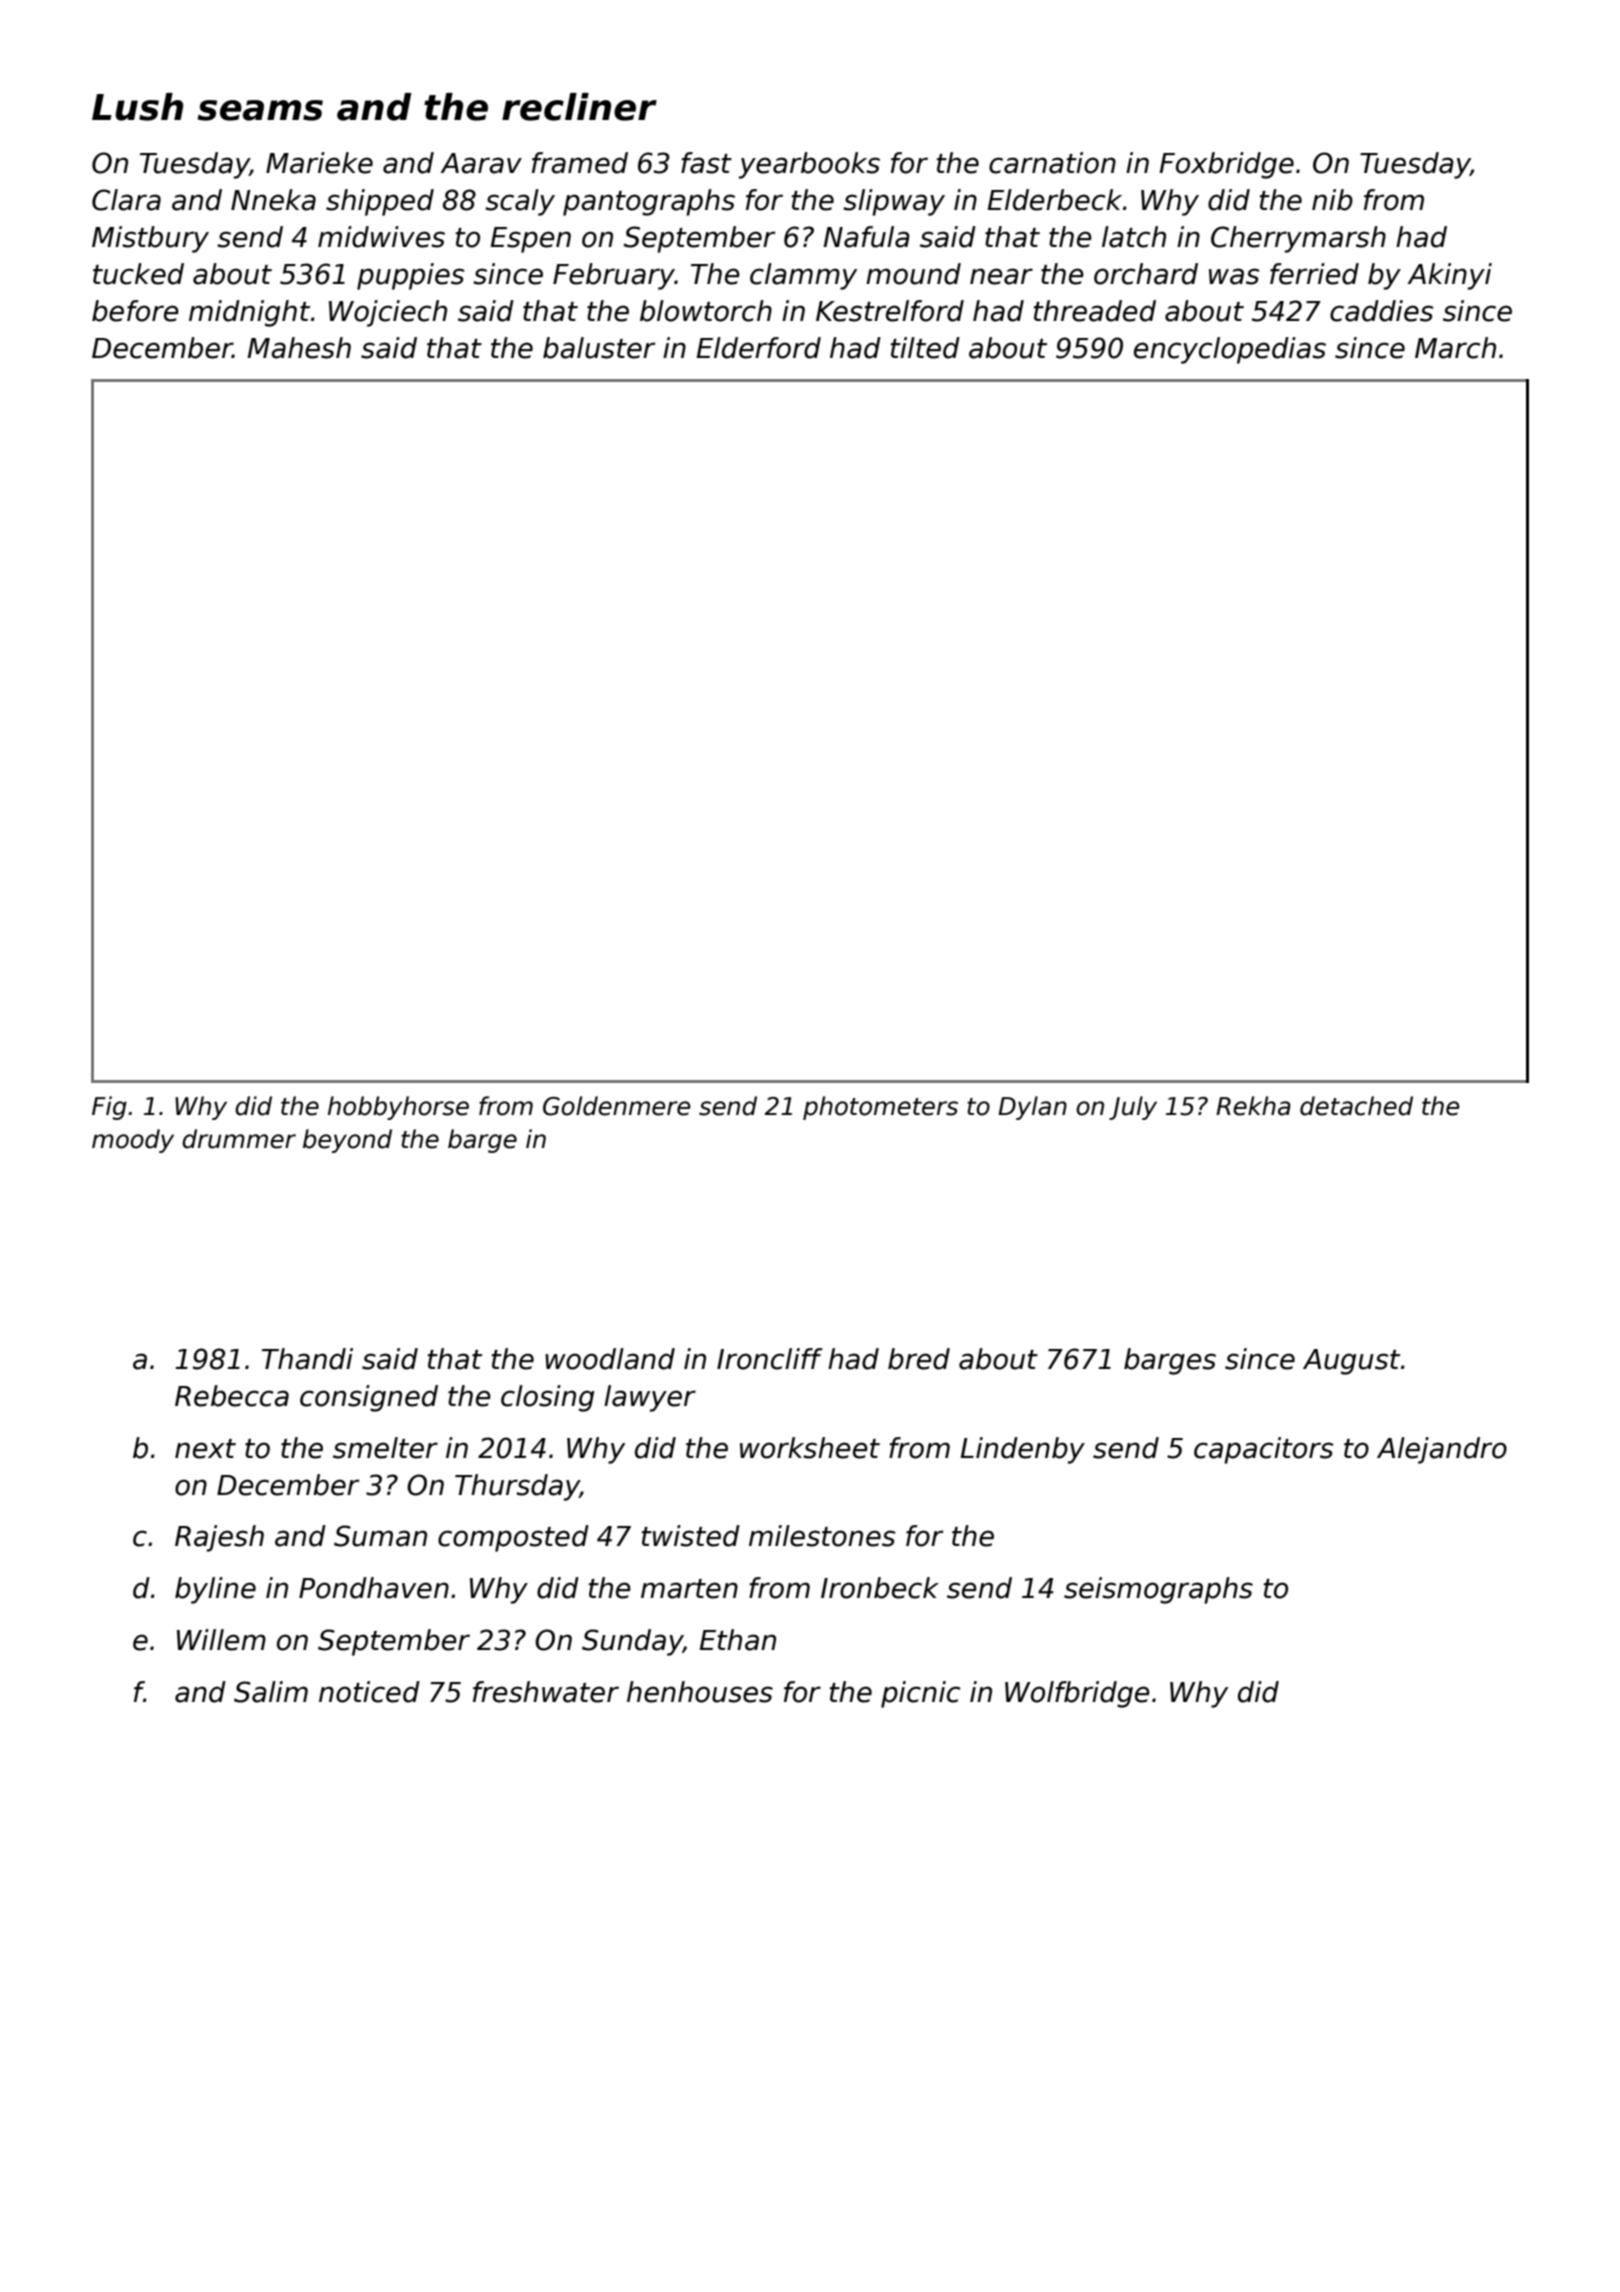  Describe the element at coordinates (880, 1108) in the image. I see `photometers` at that location.
